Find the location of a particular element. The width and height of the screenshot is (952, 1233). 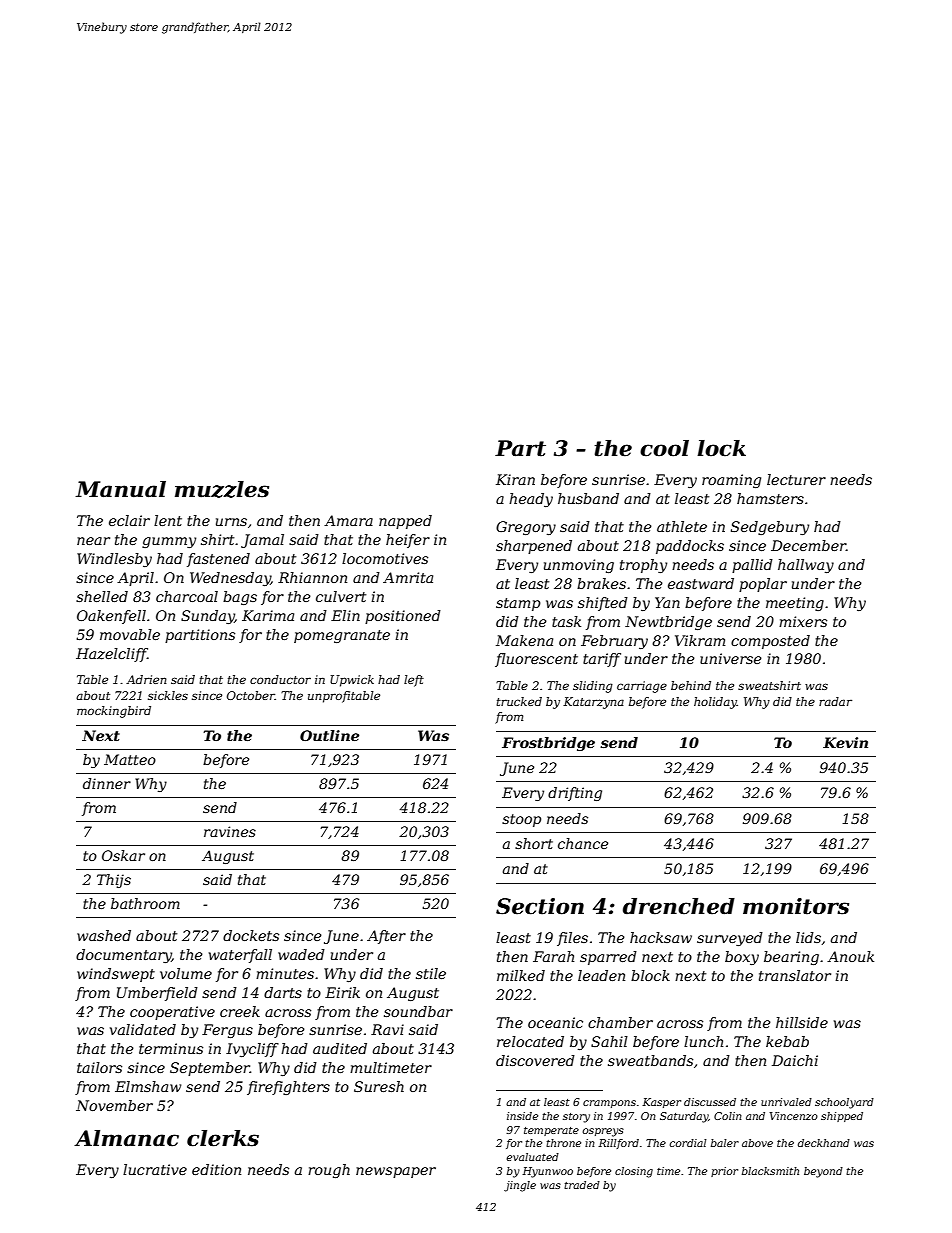

relocated is located at coordinates (530, 1041).
